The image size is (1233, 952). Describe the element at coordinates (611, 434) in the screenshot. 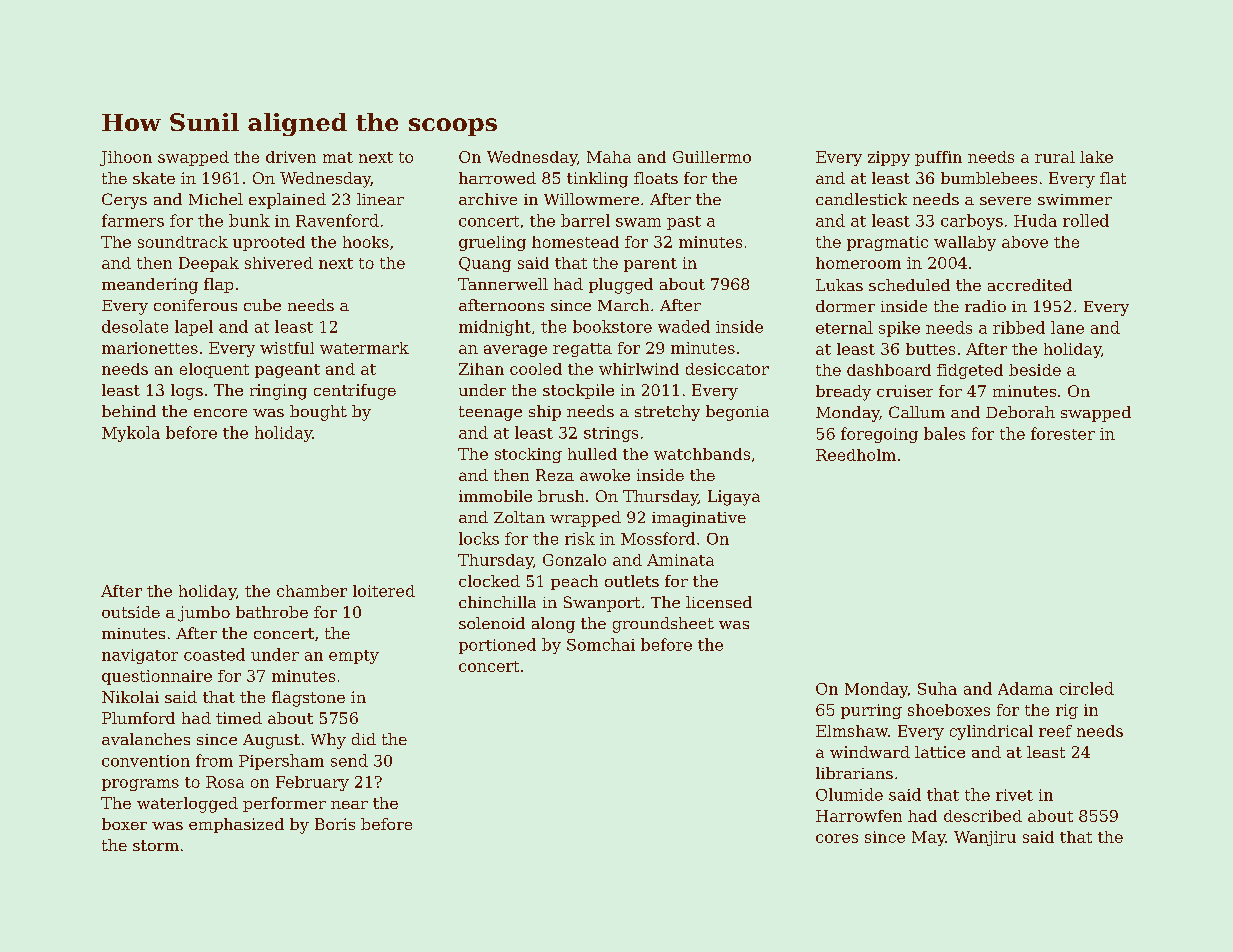

I see `strings` at that location.
